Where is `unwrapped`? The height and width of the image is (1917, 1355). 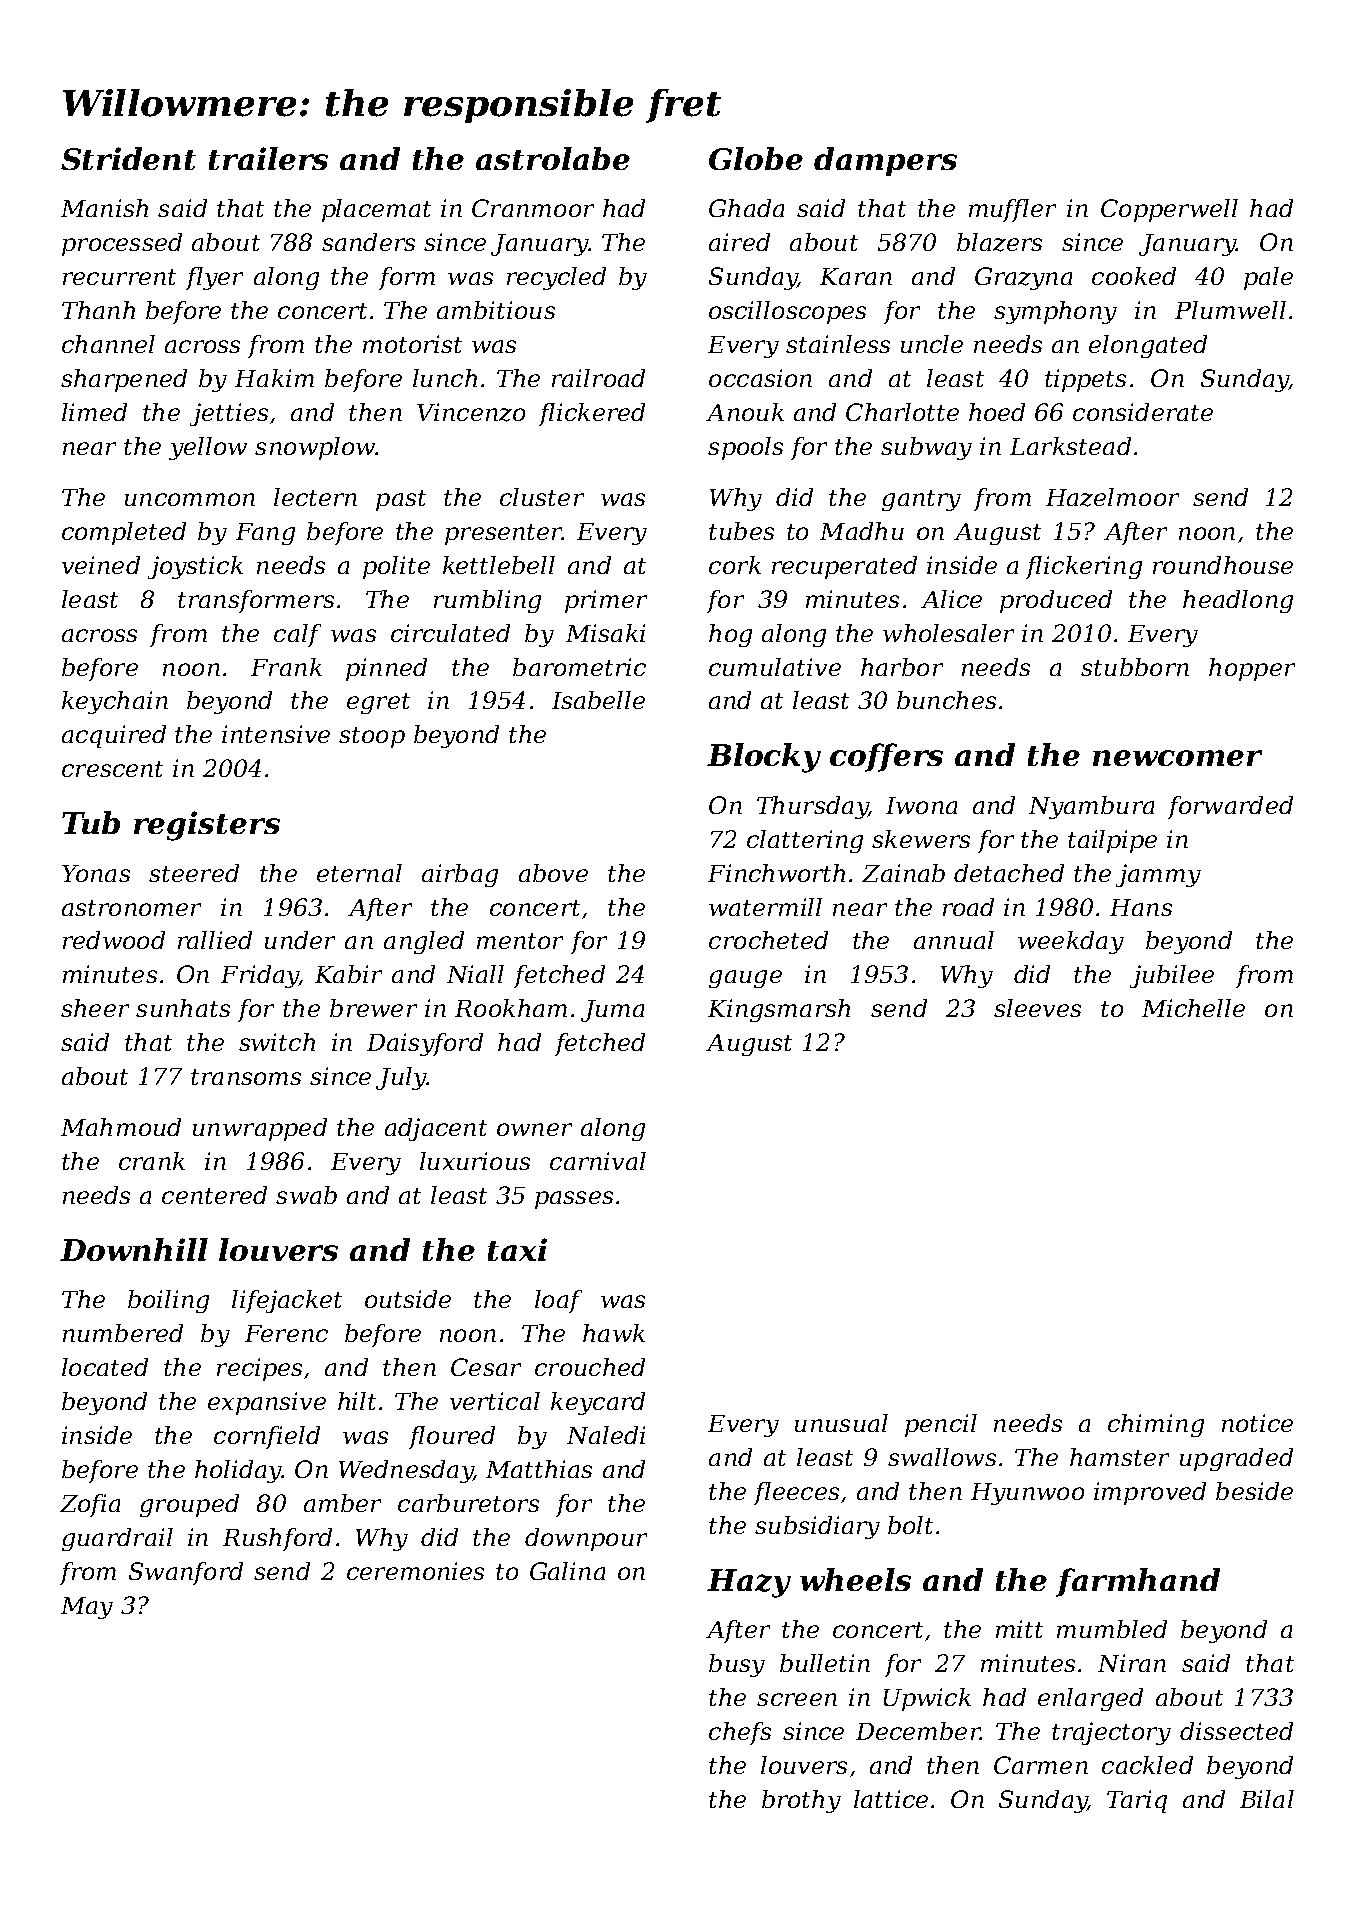 unwrapped is located at coordinates (260, 1129).
